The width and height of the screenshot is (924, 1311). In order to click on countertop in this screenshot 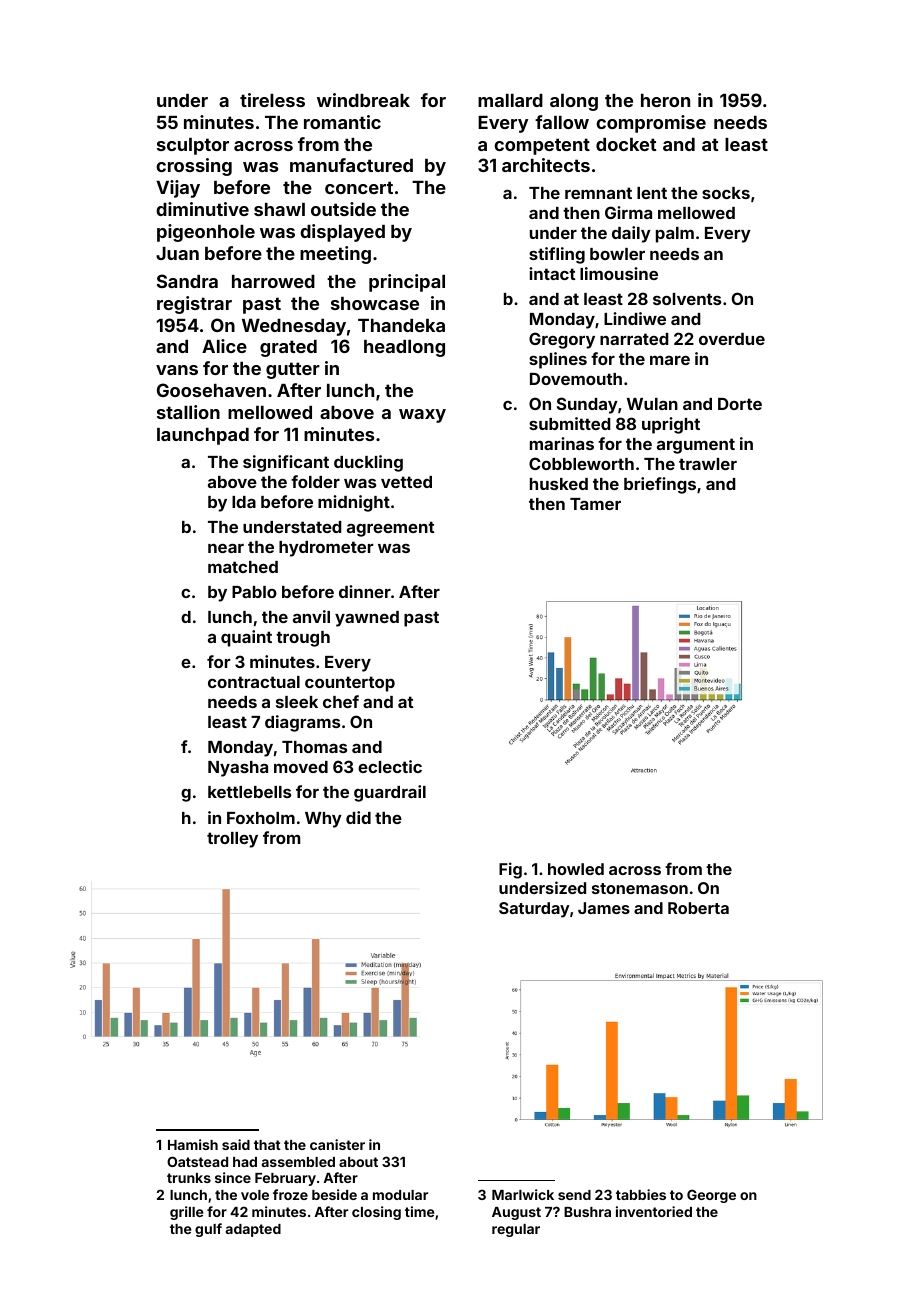, I will do `click(350, 684)`.
